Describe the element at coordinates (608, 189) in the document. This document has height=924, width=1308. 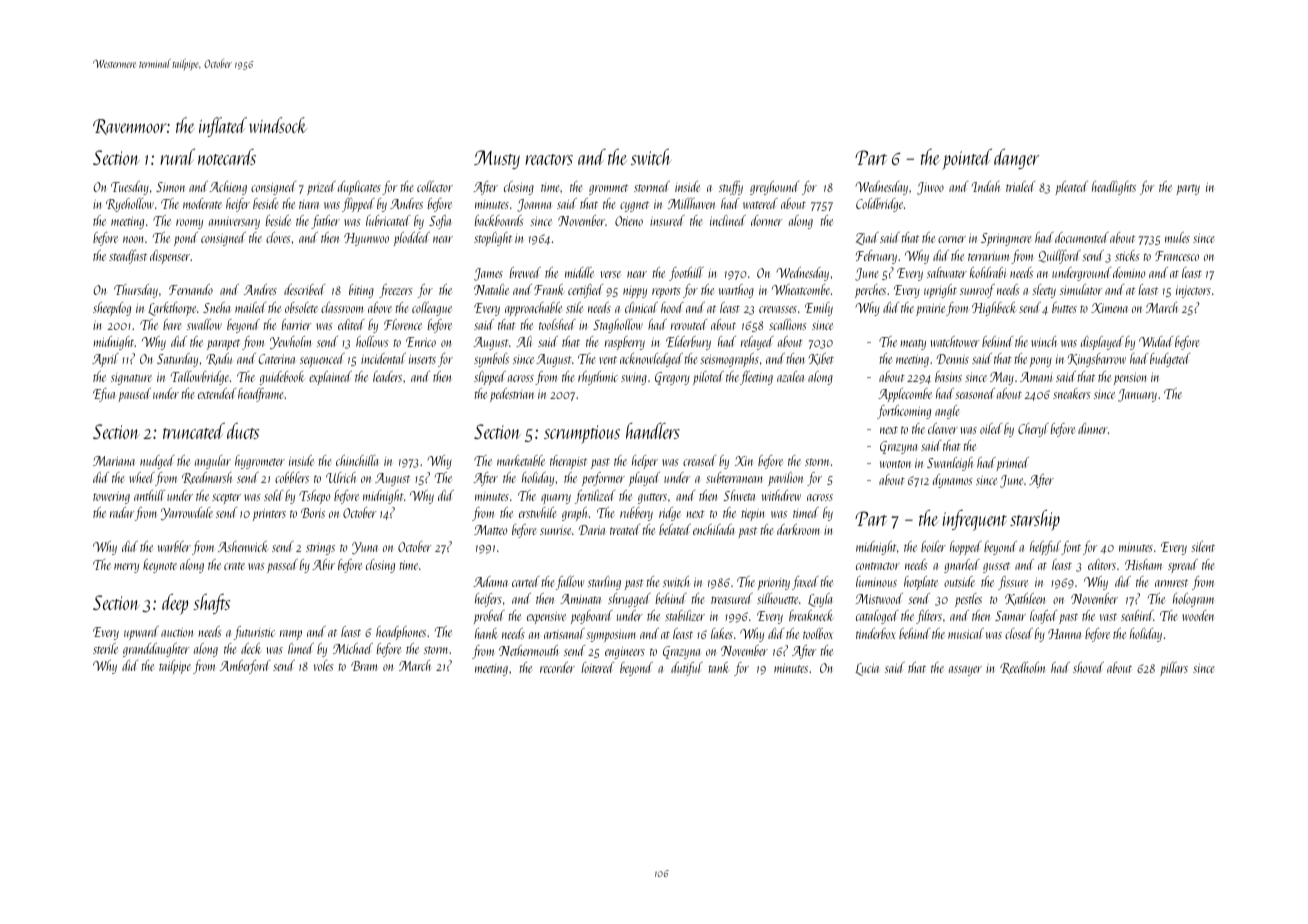
I see `grommet` at that location.
